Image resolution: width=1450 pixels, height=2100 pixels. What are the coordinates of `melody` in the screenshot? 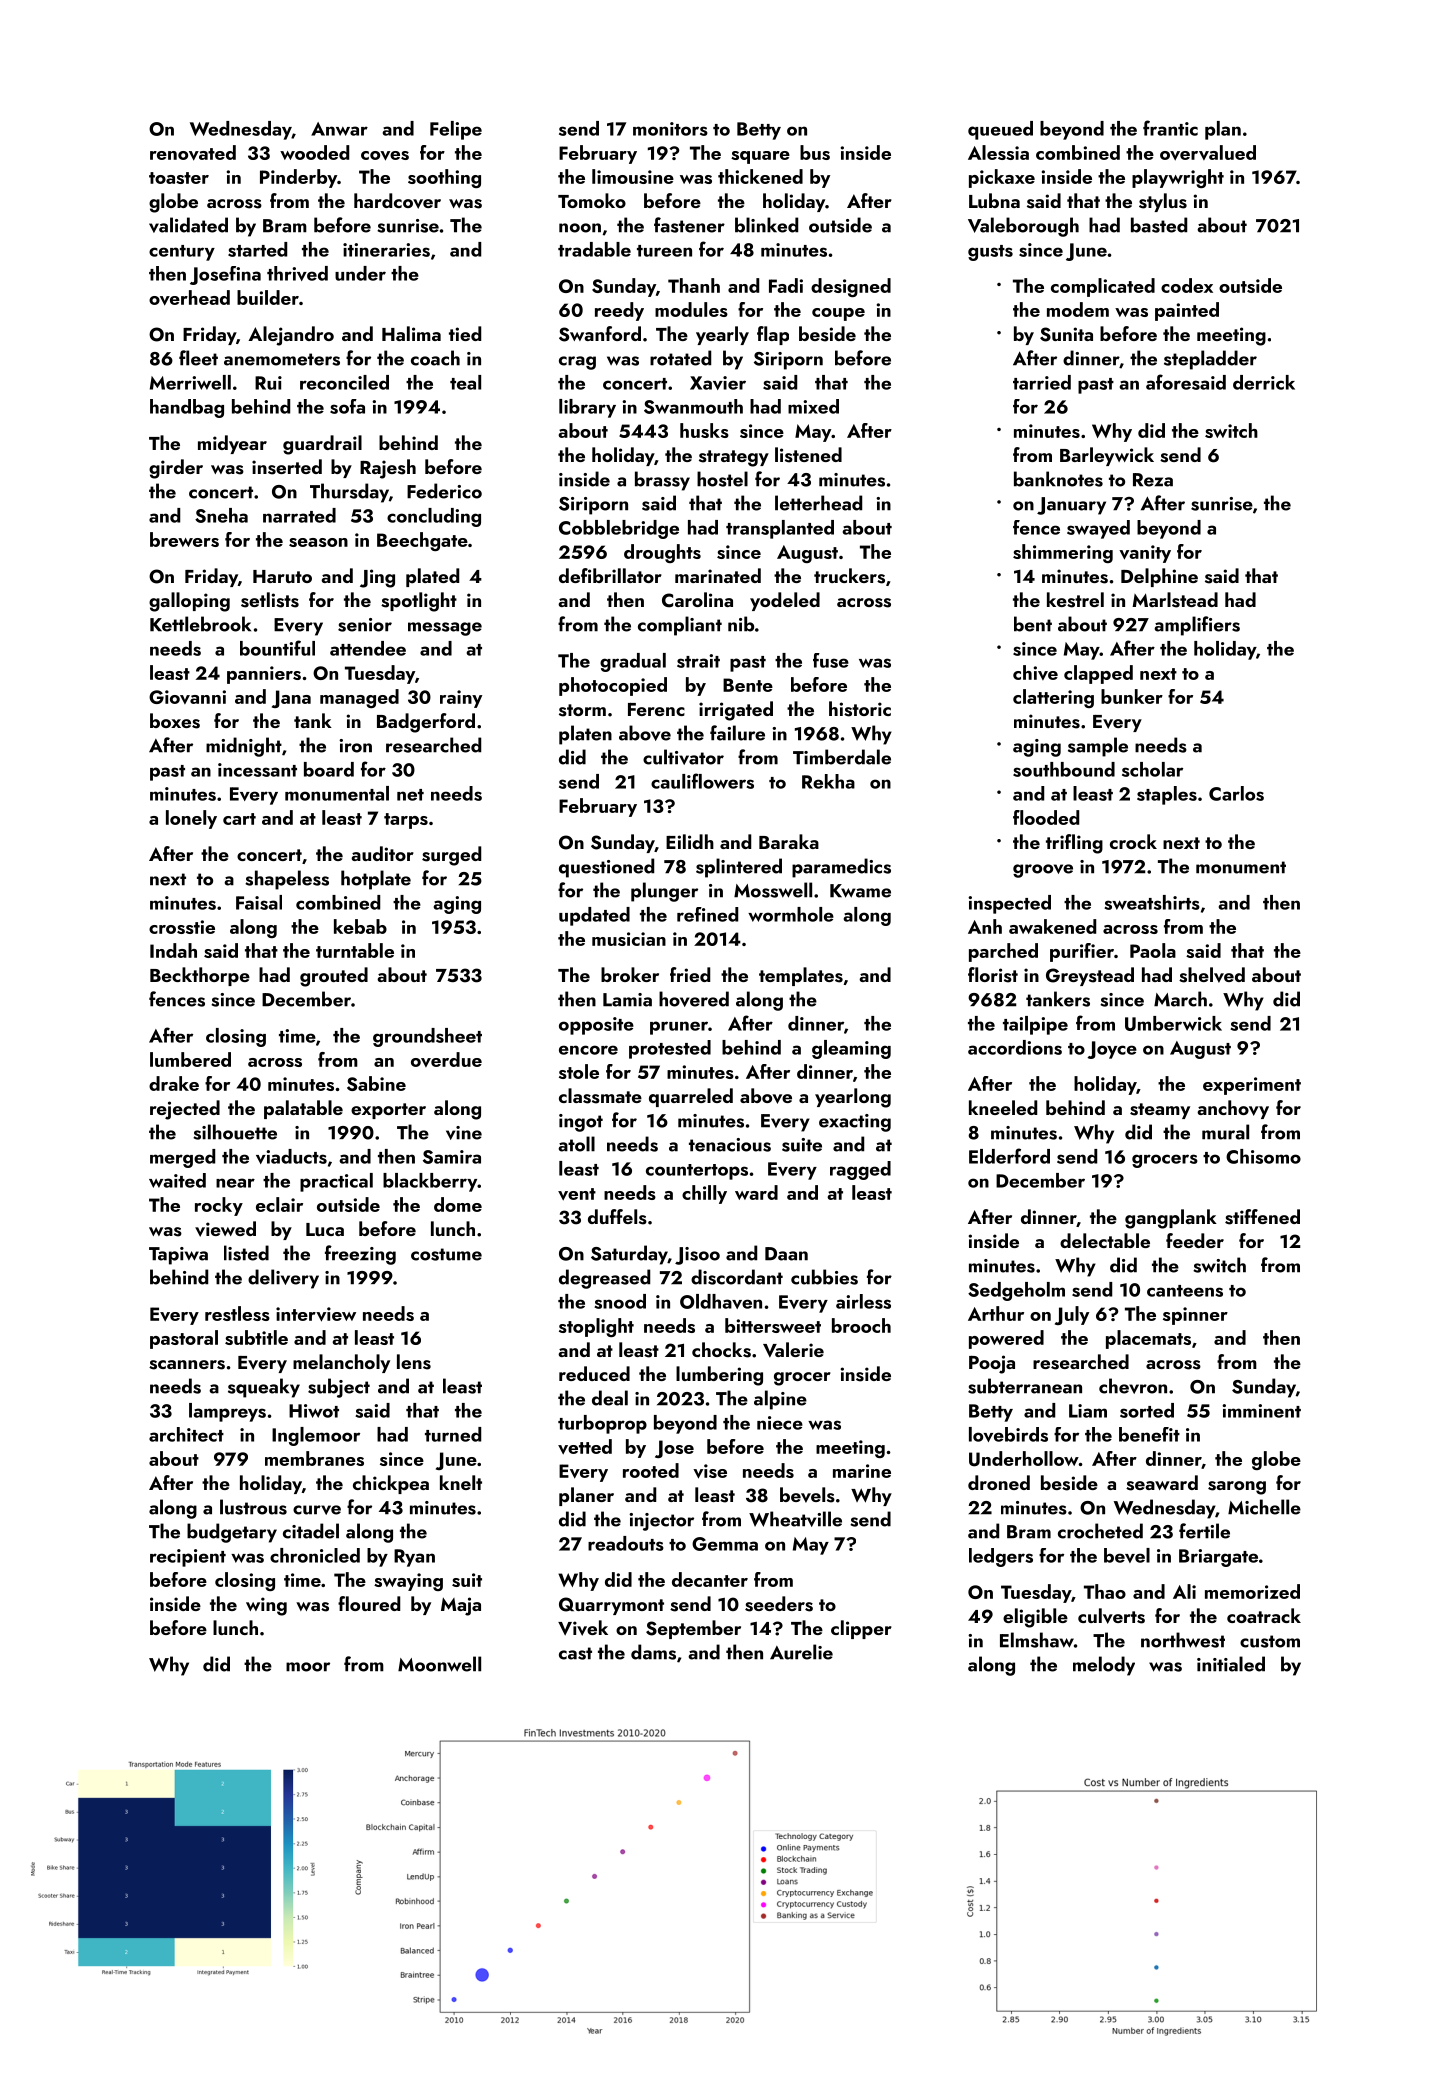 It's located at (1104, 1666).
